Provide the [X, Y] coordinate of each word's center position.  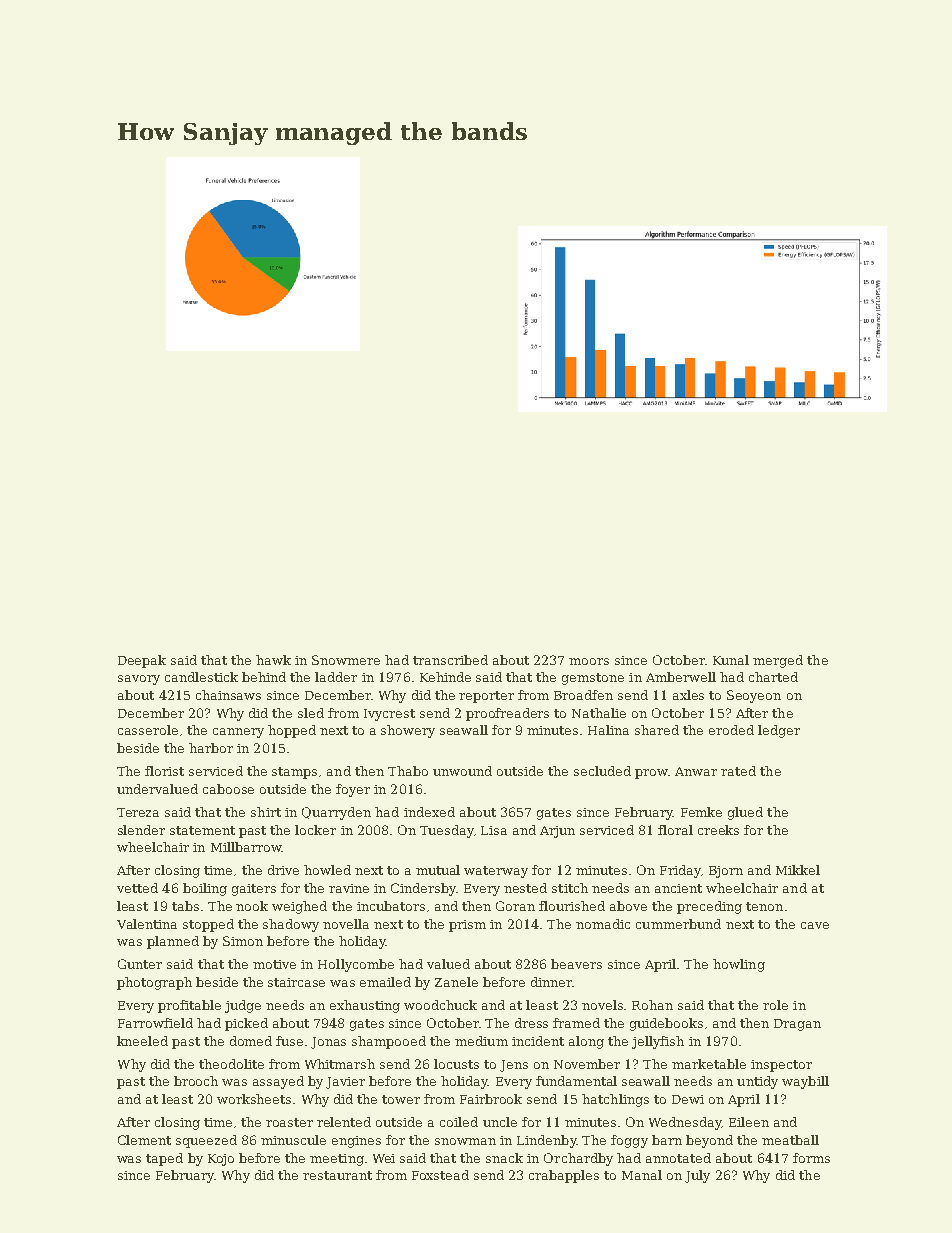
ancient [678, 888]
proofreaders [507, 714]
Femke [701, 812]
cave [815, 925]
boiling [205, 889]
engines [356, 1142]
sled [311, 713]
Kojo [221, 1160]
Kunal [731, 660]
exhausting [365, 1006]
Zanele [456, 982]
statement [202, 830]
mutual [438, 870]
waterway [496, 872]
